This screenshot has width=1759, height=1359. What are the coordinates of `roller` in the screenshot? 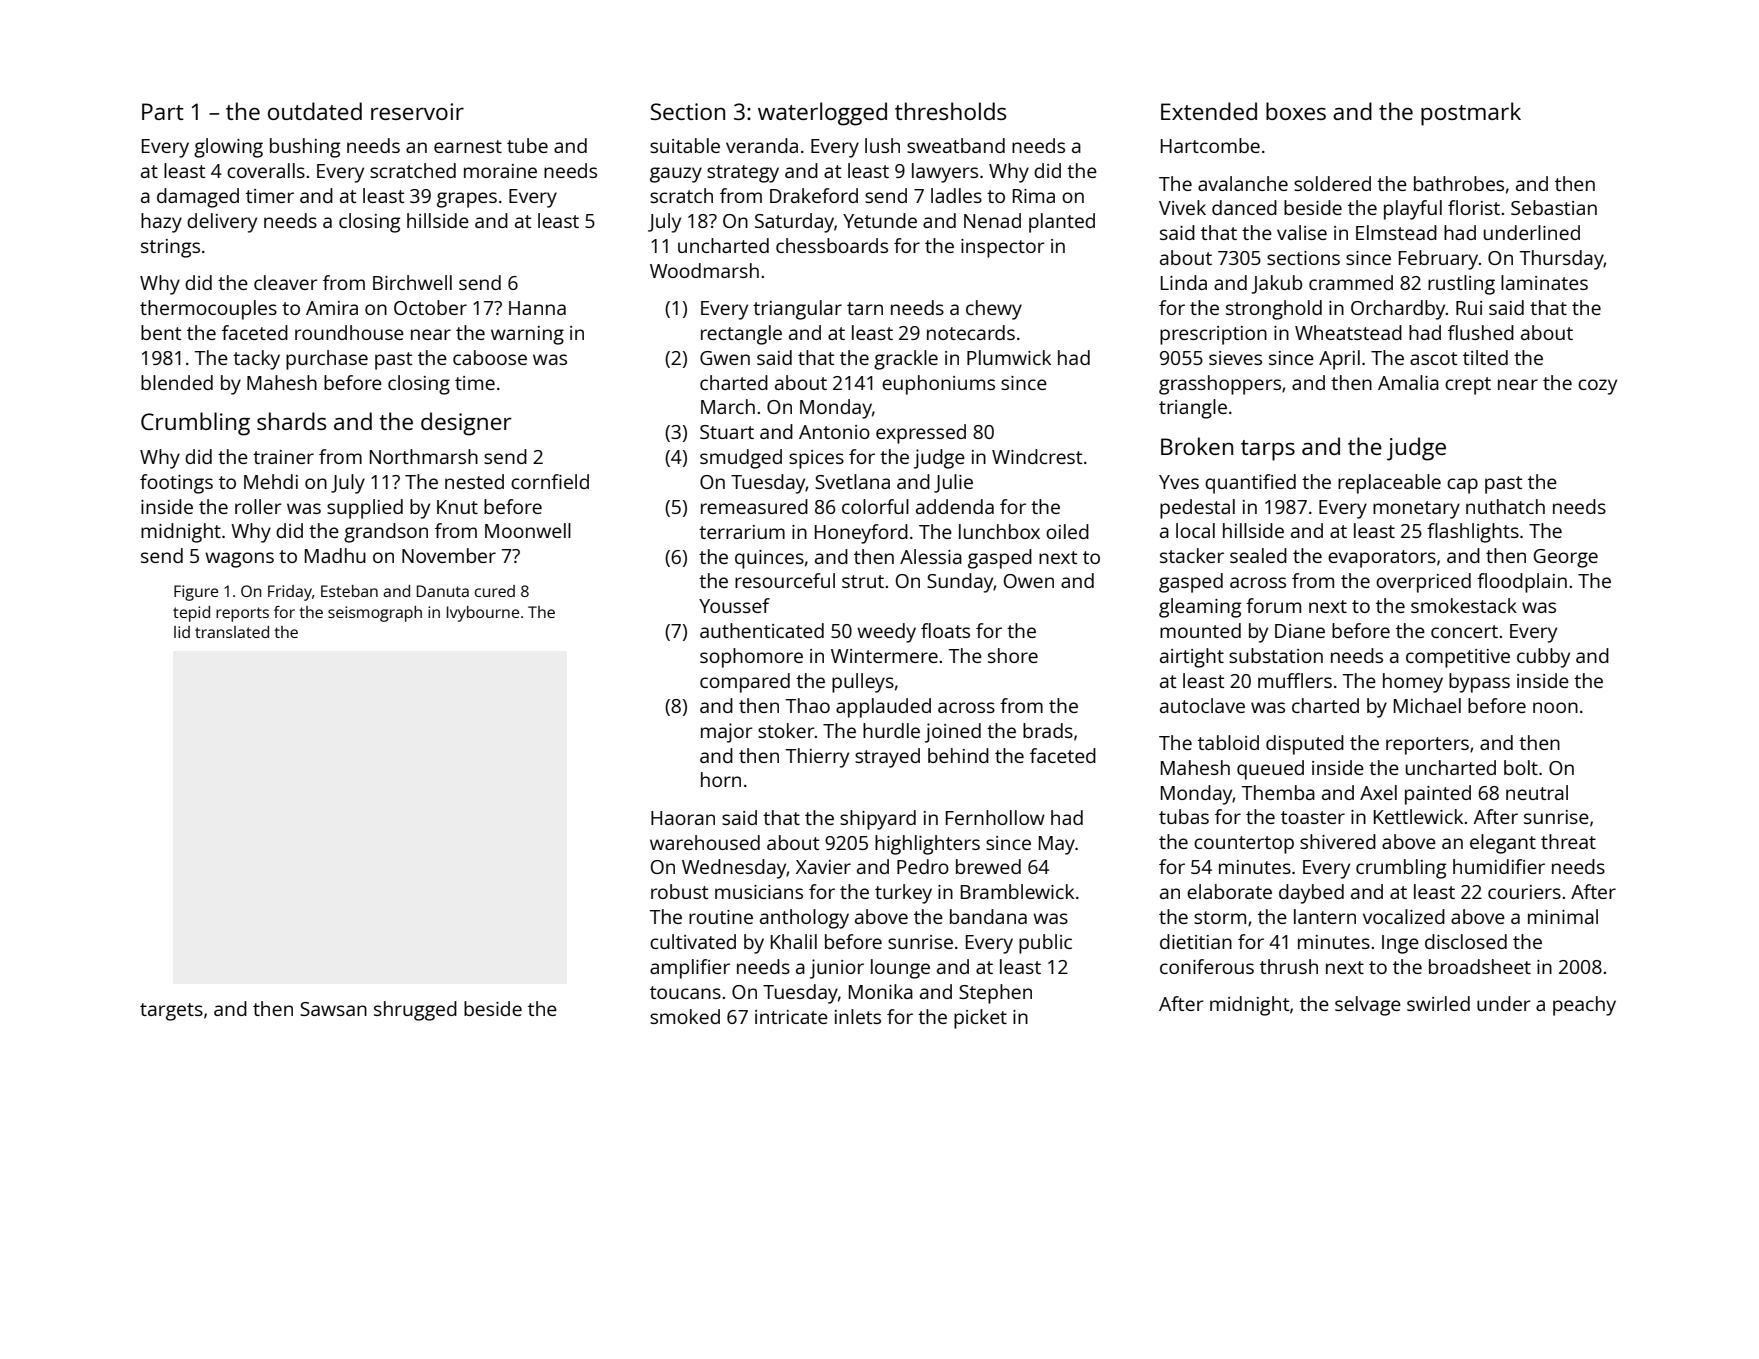 It's located at (258, 506).
